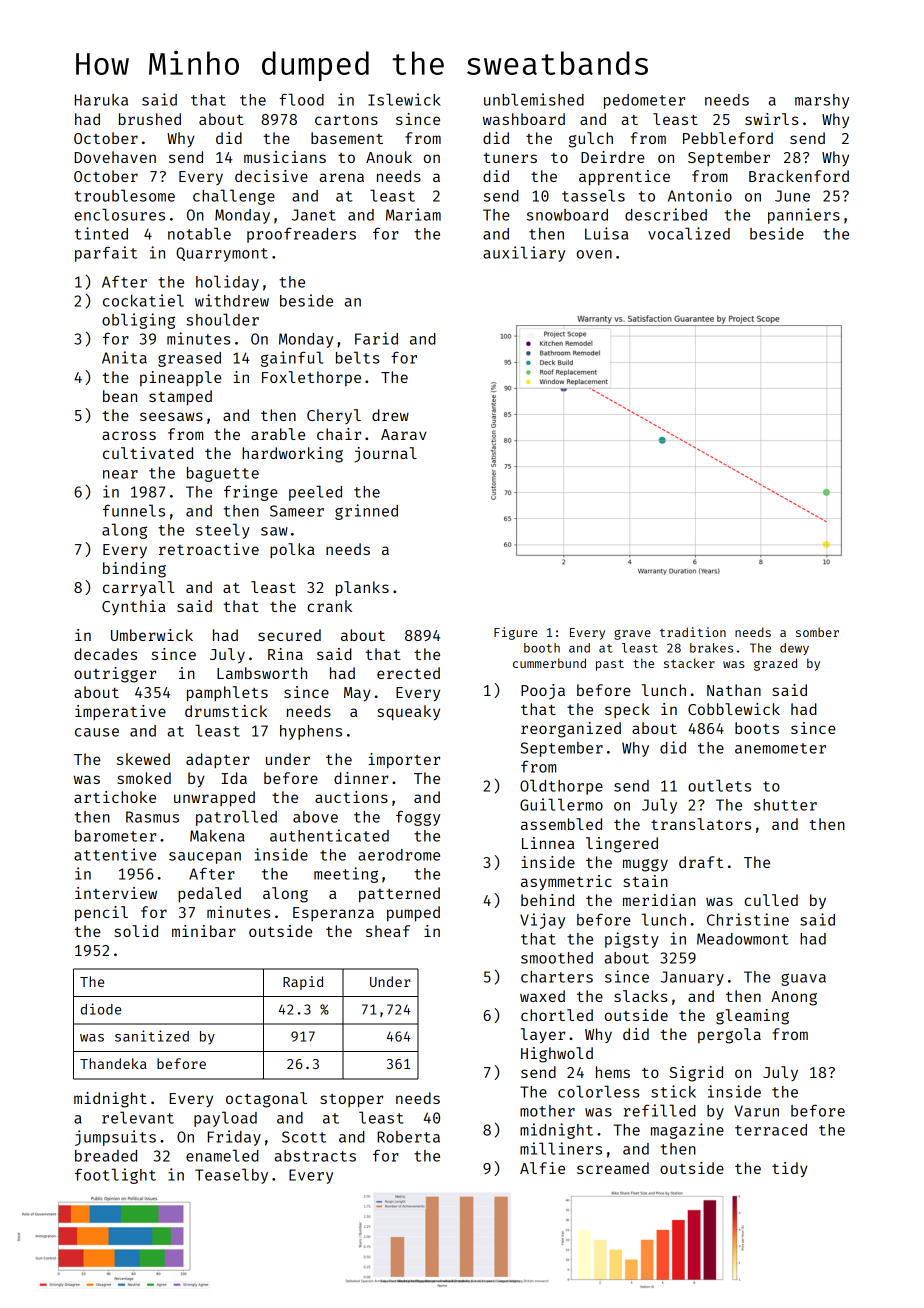 The height and width of the screenshot is (1308, 924). What do you see at coordinates (285, 157) in the screenshot?
I see `musicians` at bounding box center [285, 157].
